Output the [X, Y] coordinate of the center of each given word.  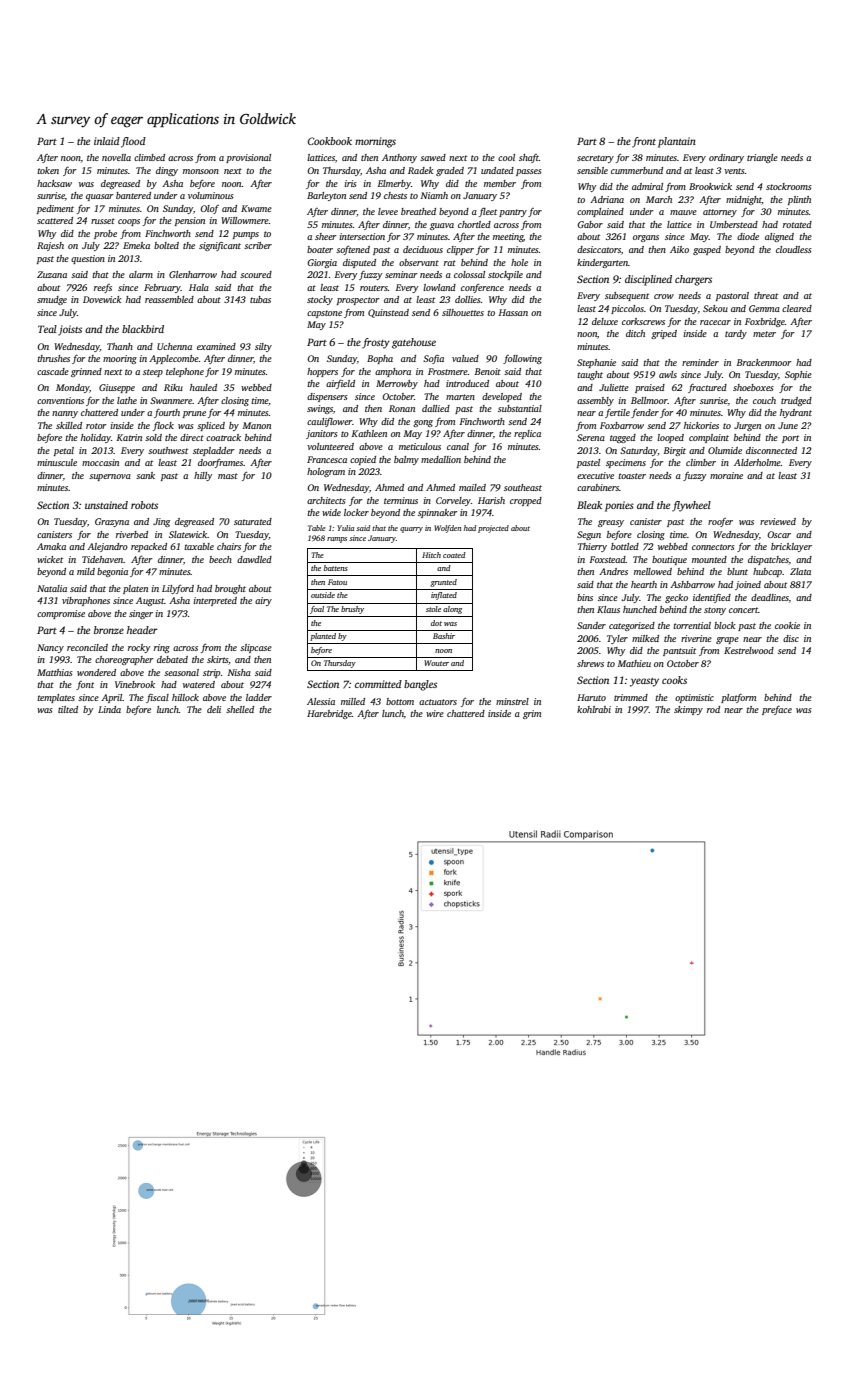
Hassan [513, 312]
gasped [707, 250]
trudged [796, 401]
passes [529, 172]
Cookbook [330, 141]
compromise [61, 614]
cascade [53, 371]
